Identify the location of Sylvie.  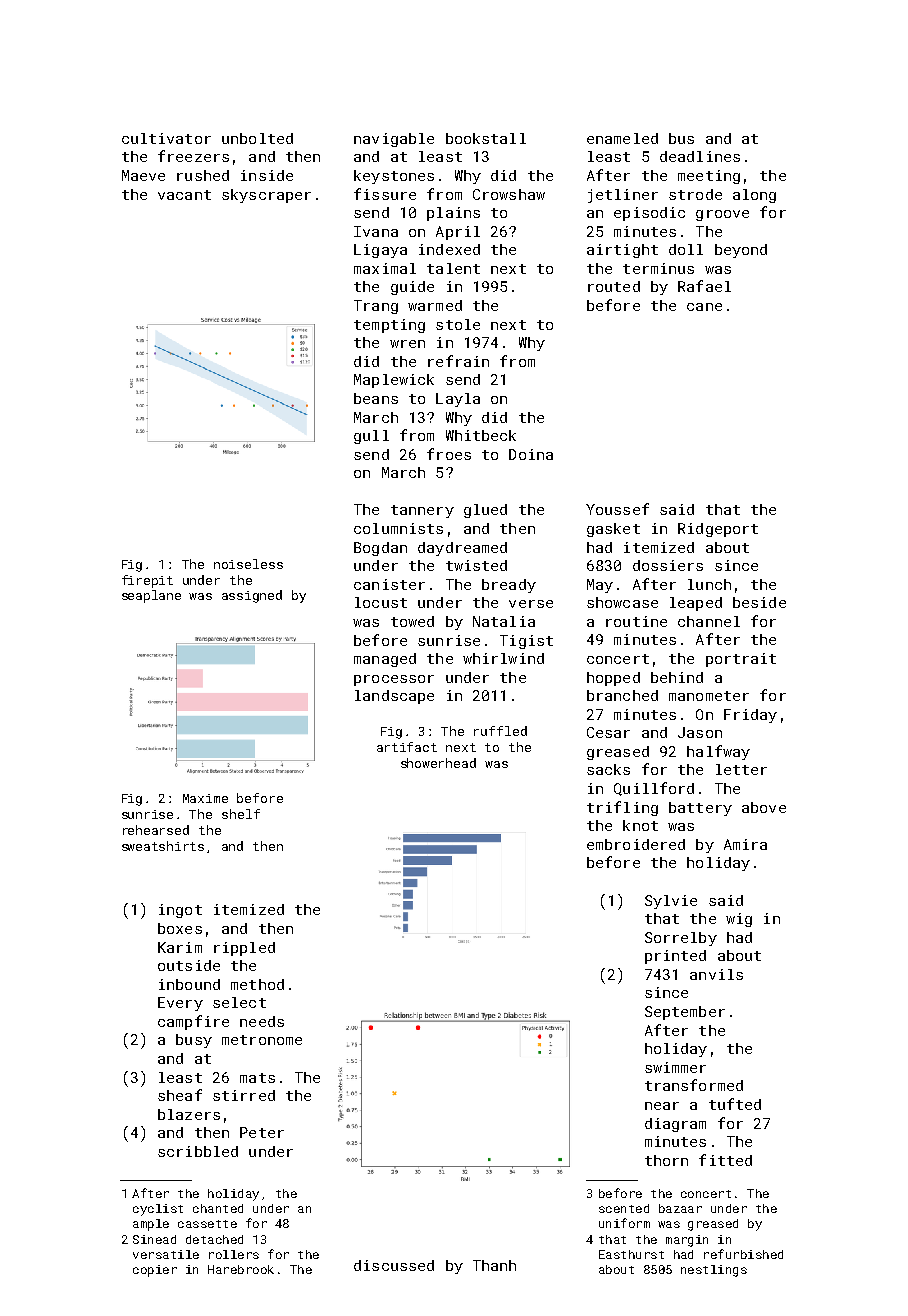
(671, 902).
